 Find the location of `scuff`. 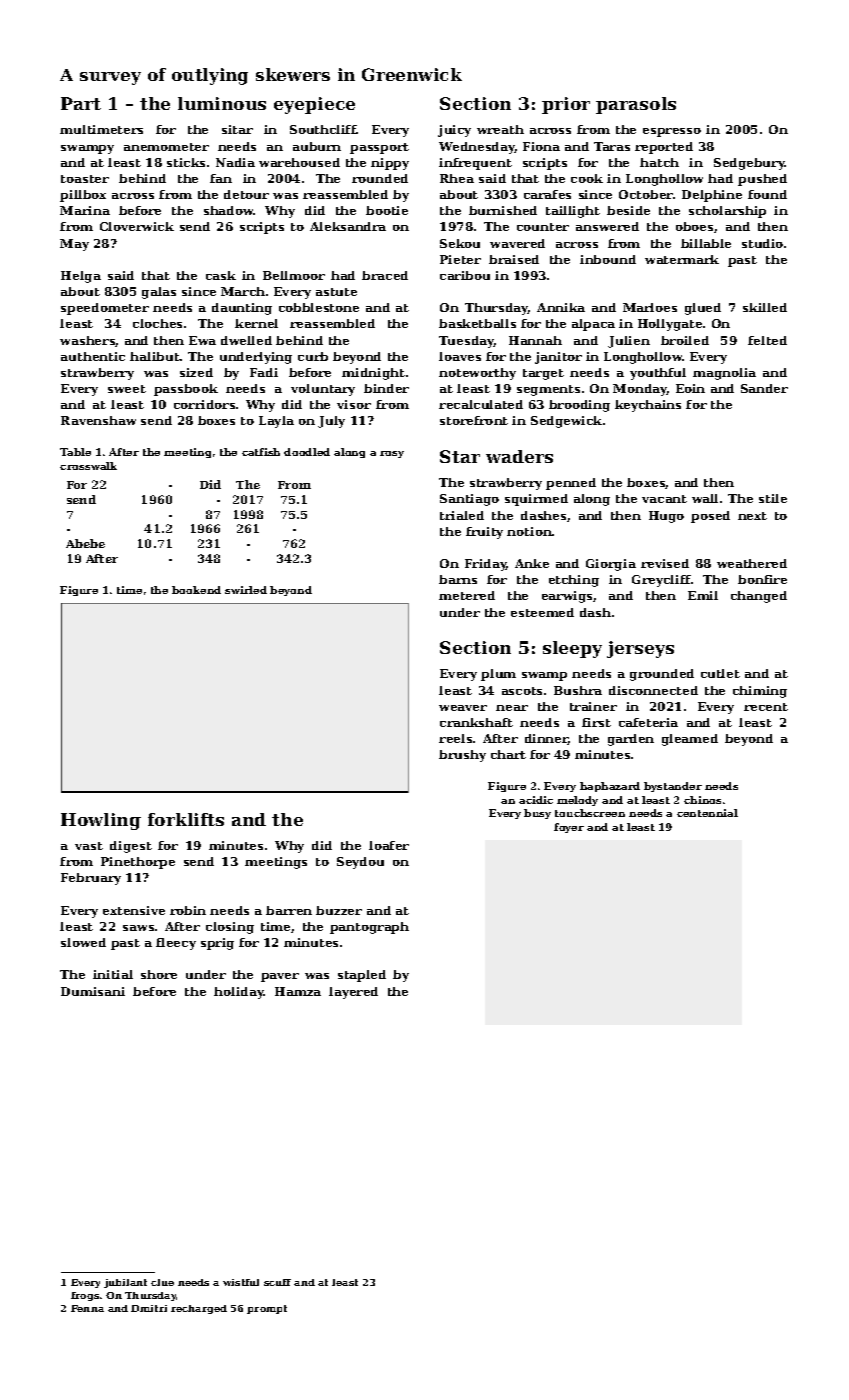

scuff is located at coordinates (277, 1282).
